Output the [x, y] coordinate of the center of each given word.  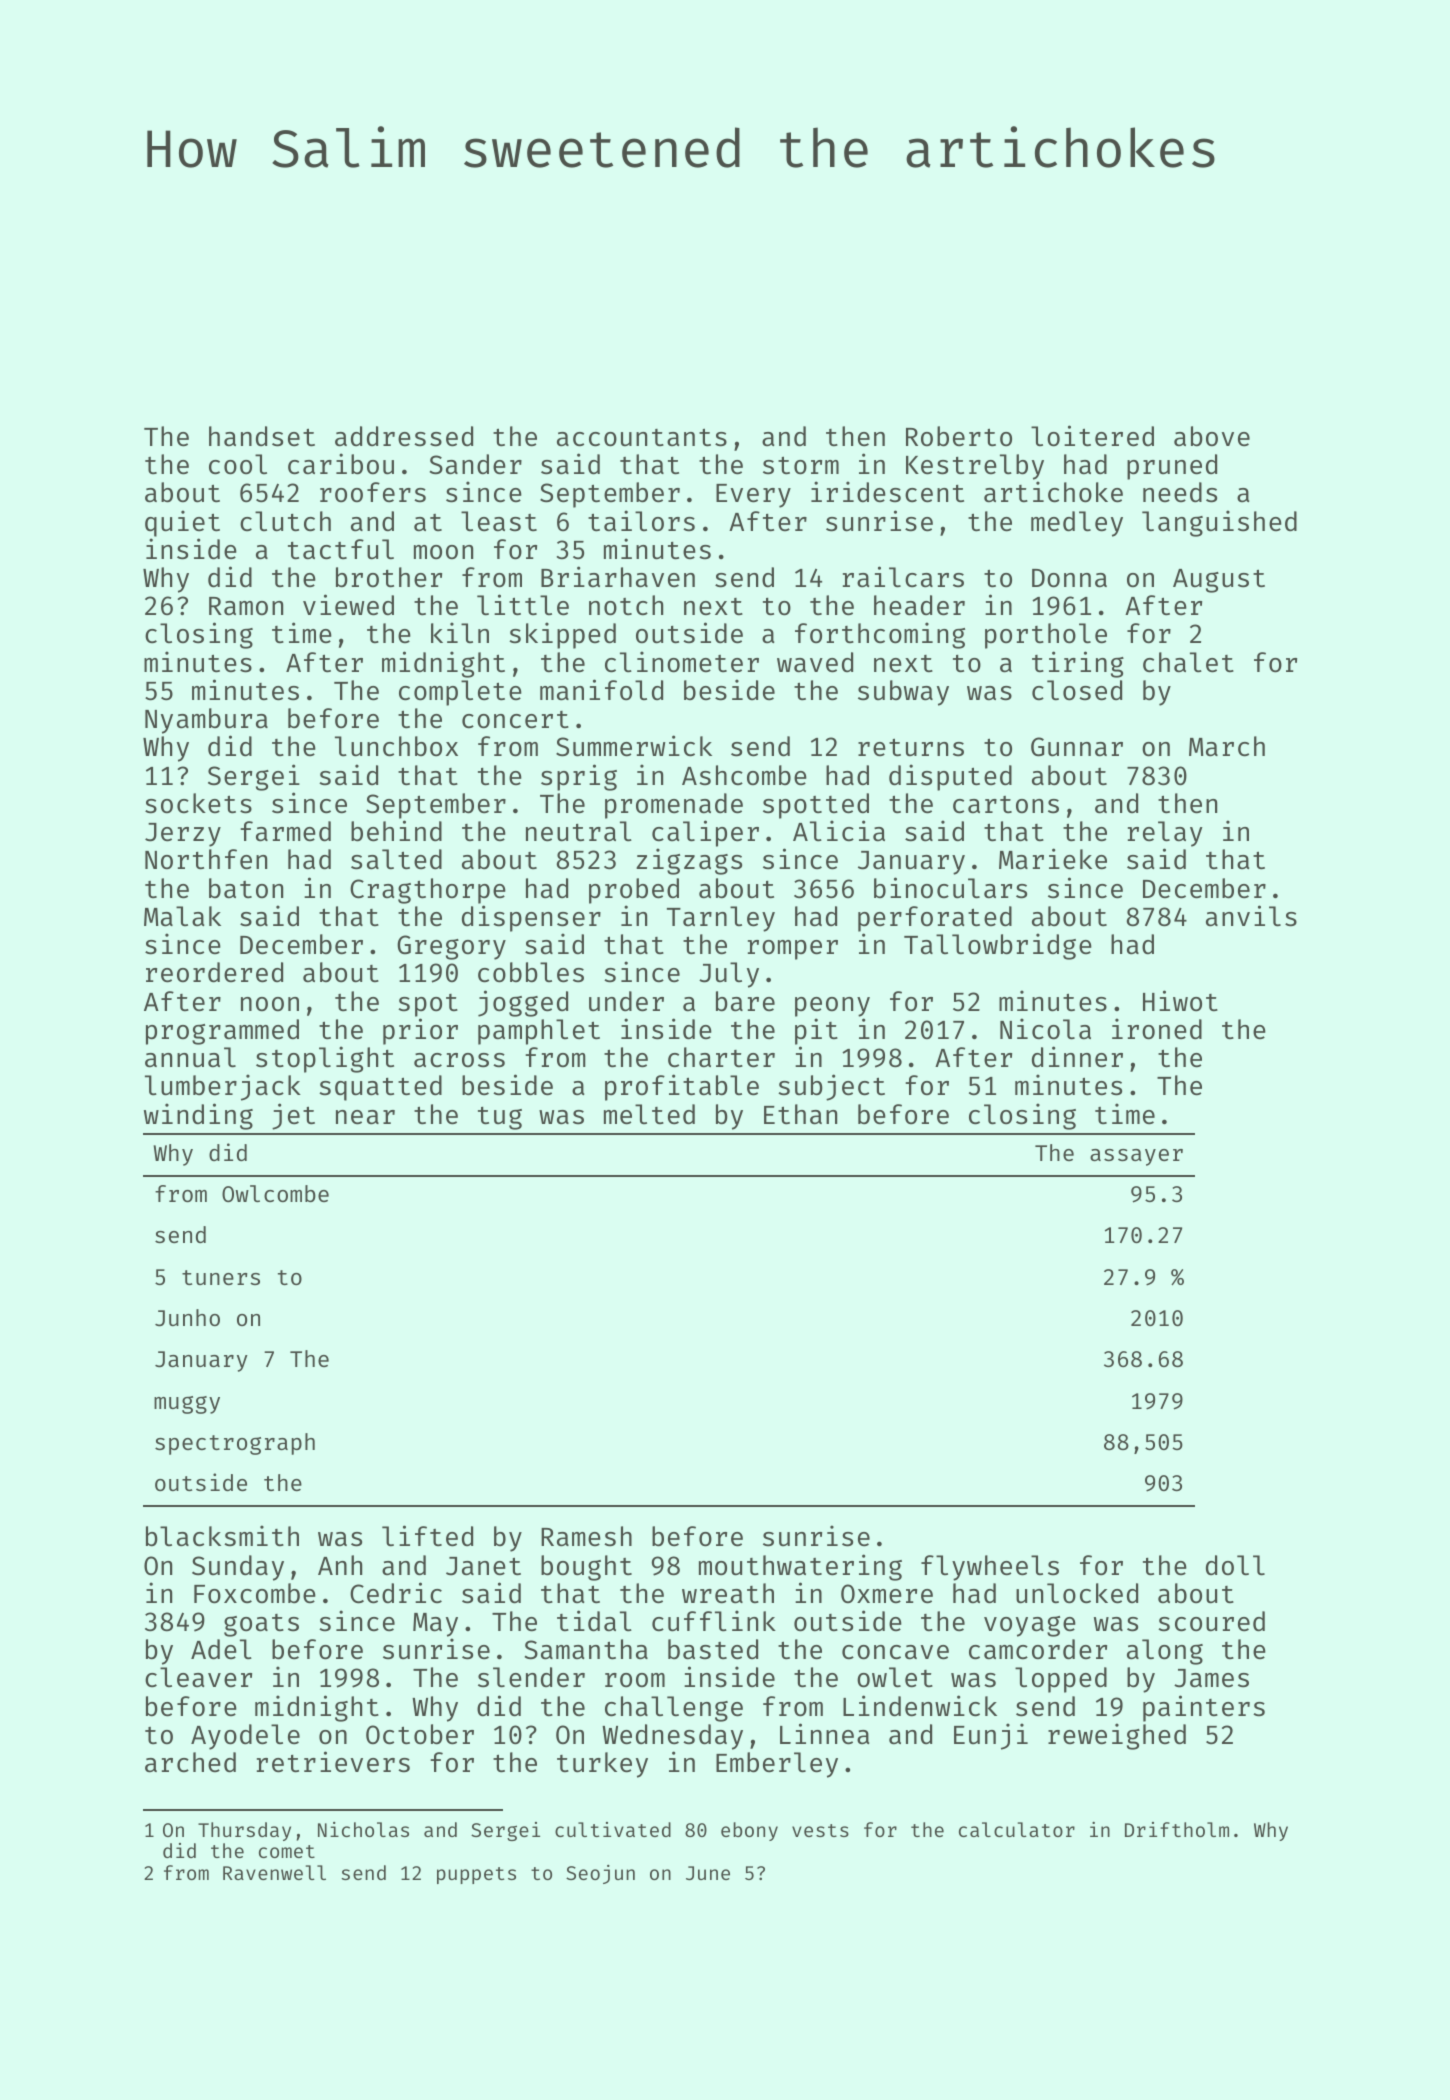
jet [293, 1116]
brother [389, 577]
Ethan [800, 1114]
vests [820, 1830]
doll [1235, 1565]
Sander [476, 464]
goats [261, 1625]
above [1212, 436]
